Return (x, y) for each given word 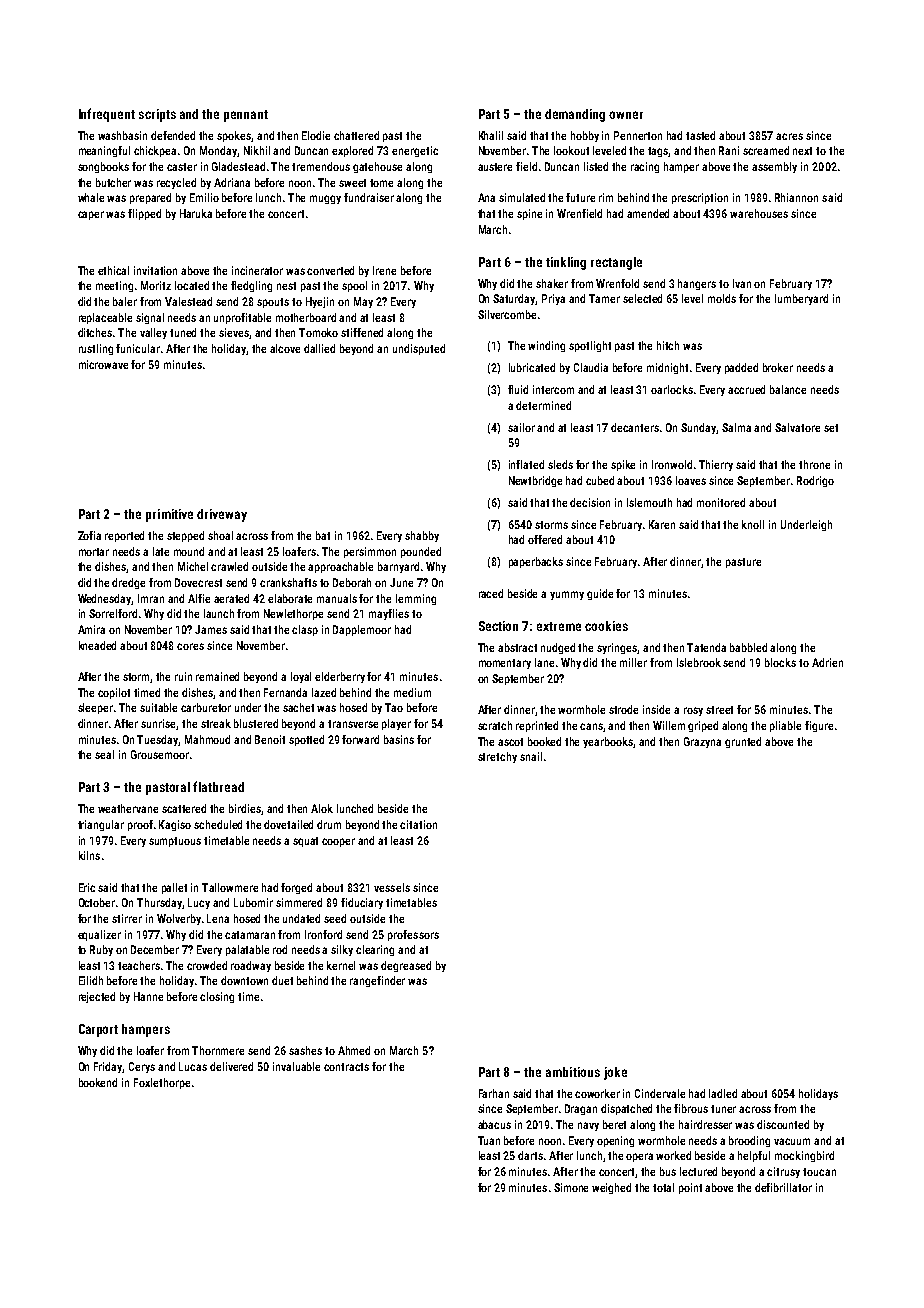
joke (615, 1073)
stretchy (497, 757)
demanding (575, 115)
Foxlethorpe (162, 1083)
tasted (700, 135)
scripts (157, 115)
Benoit (270, 739)
